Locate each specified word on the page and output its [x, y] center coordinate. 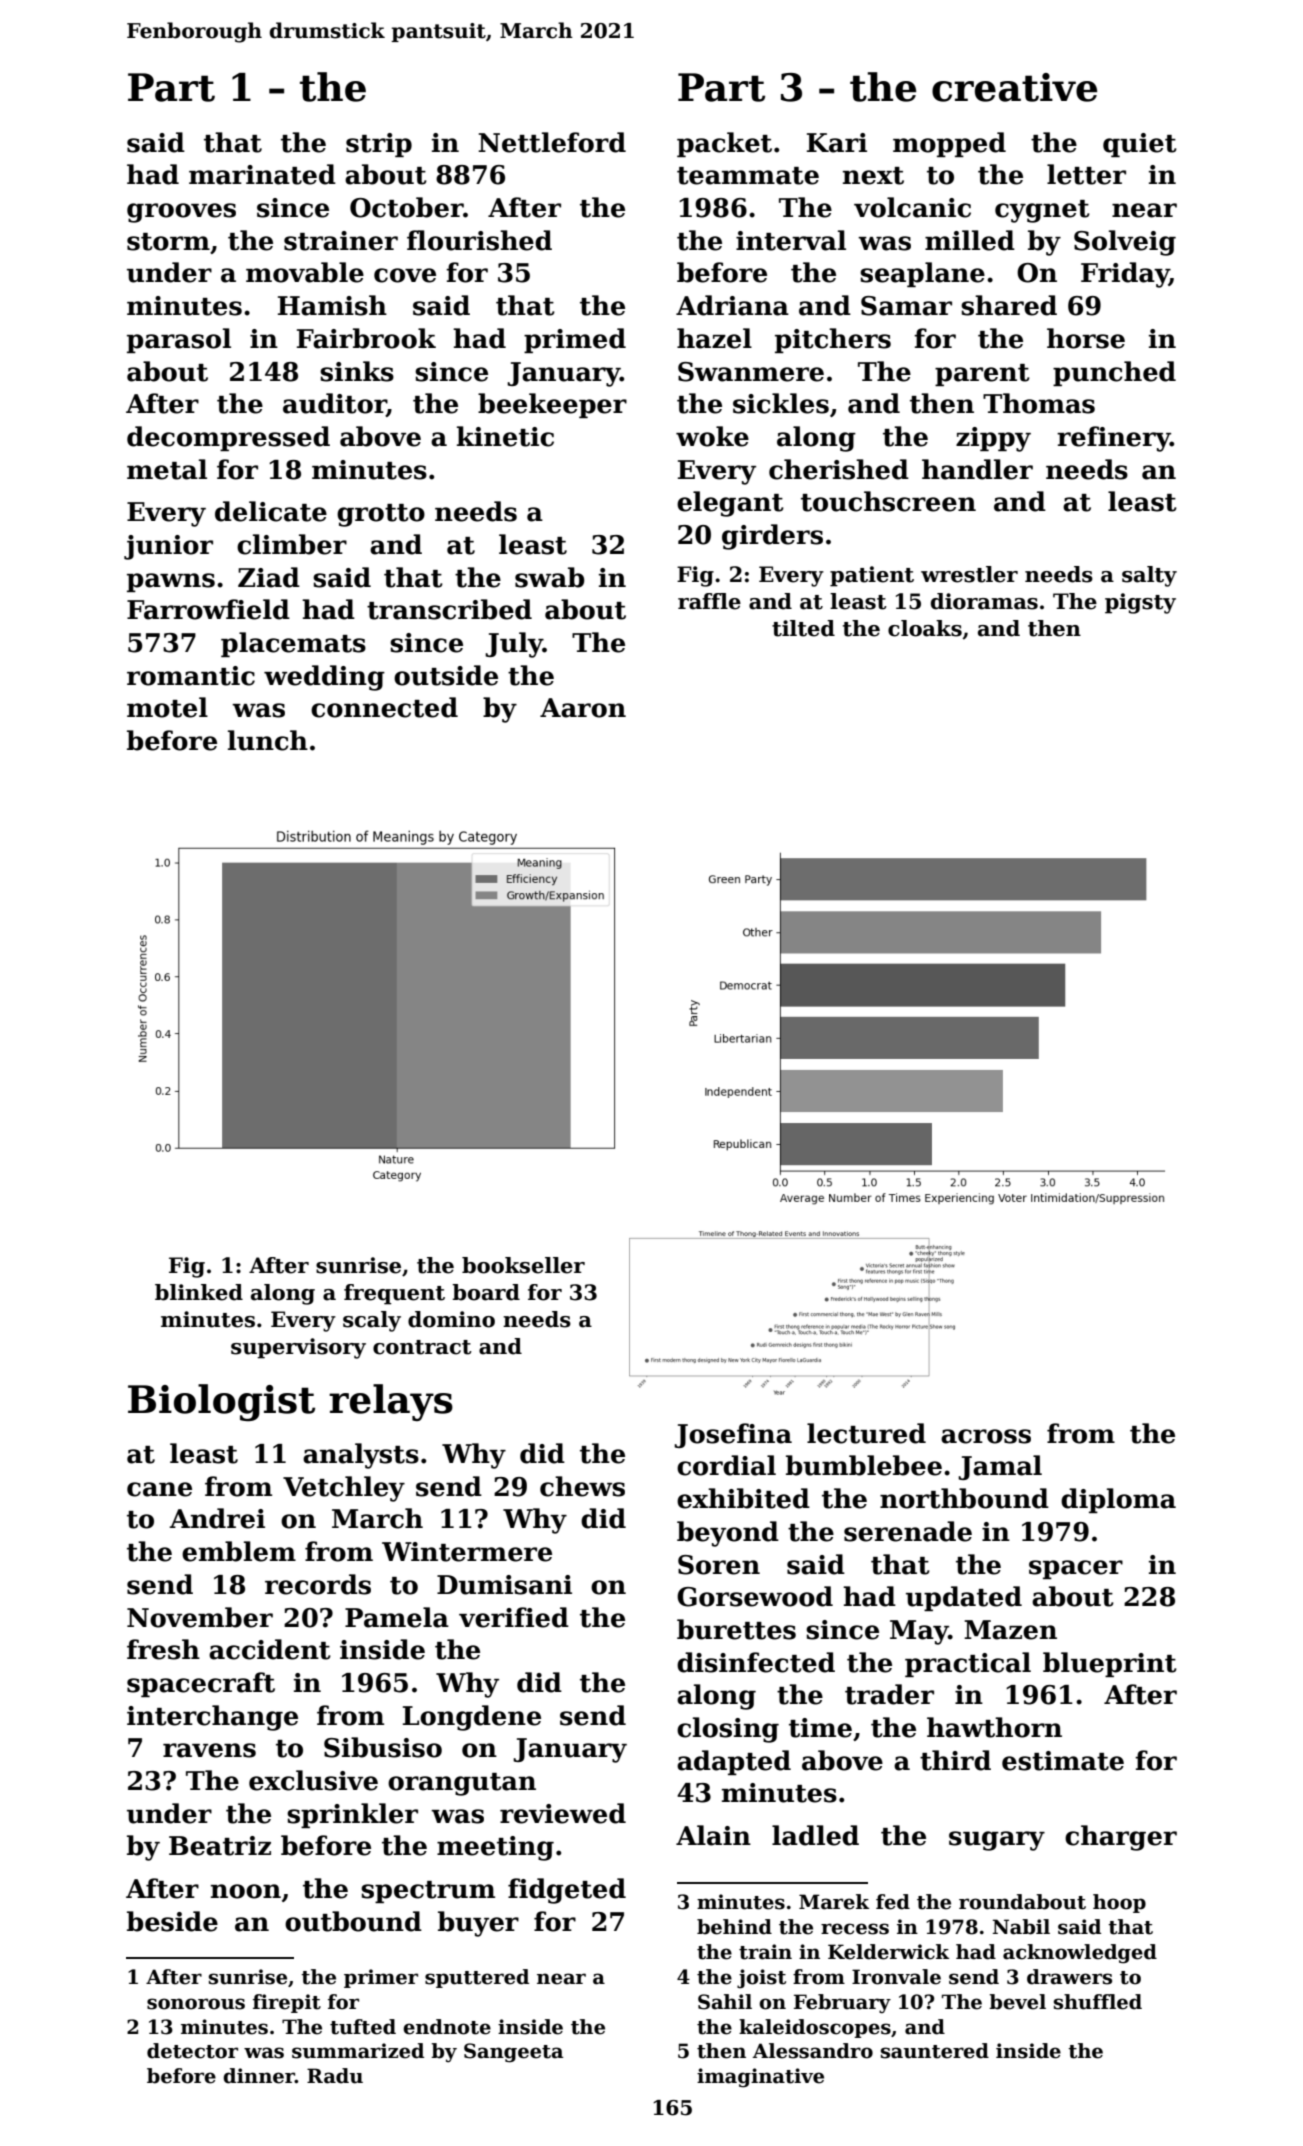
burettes [736, 1629]
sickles [781, 403]
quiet [1140, 145]
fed [893, 1902]
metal [167, 469]
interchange [212, 1718]
